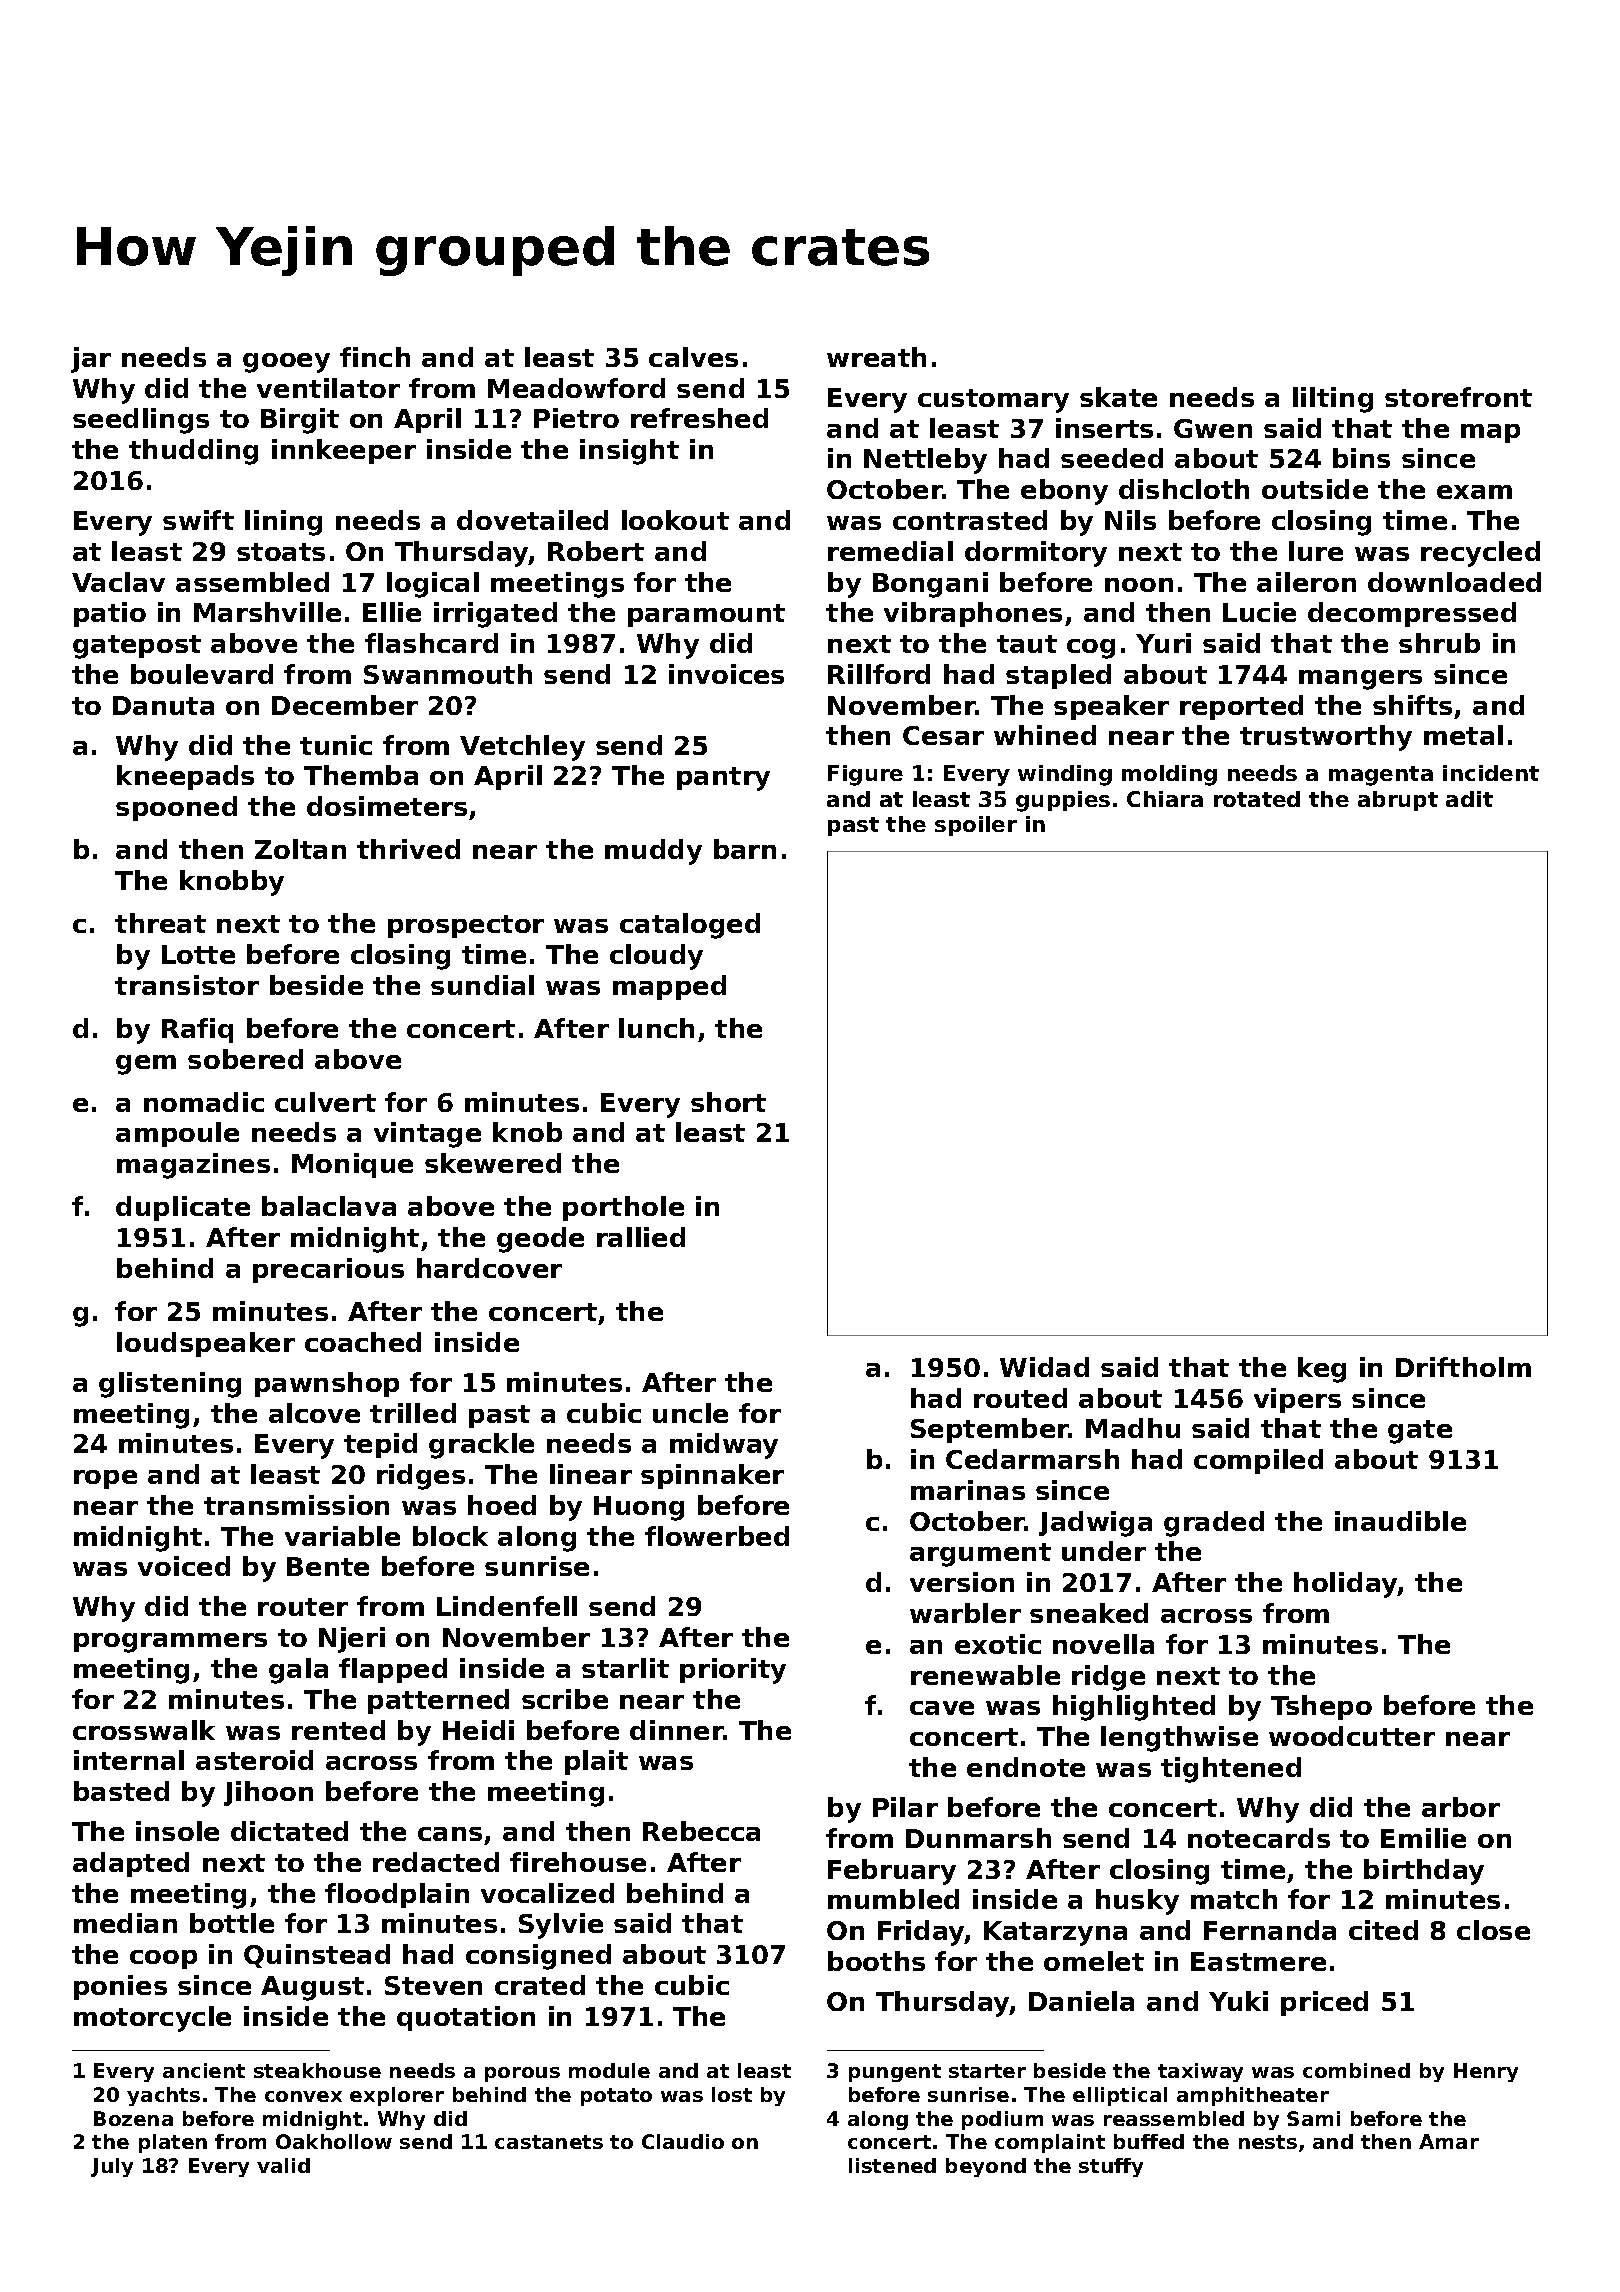 The height and width of the image is (2292, 1620). I want to click on Bozena, so click(133, 2118).
